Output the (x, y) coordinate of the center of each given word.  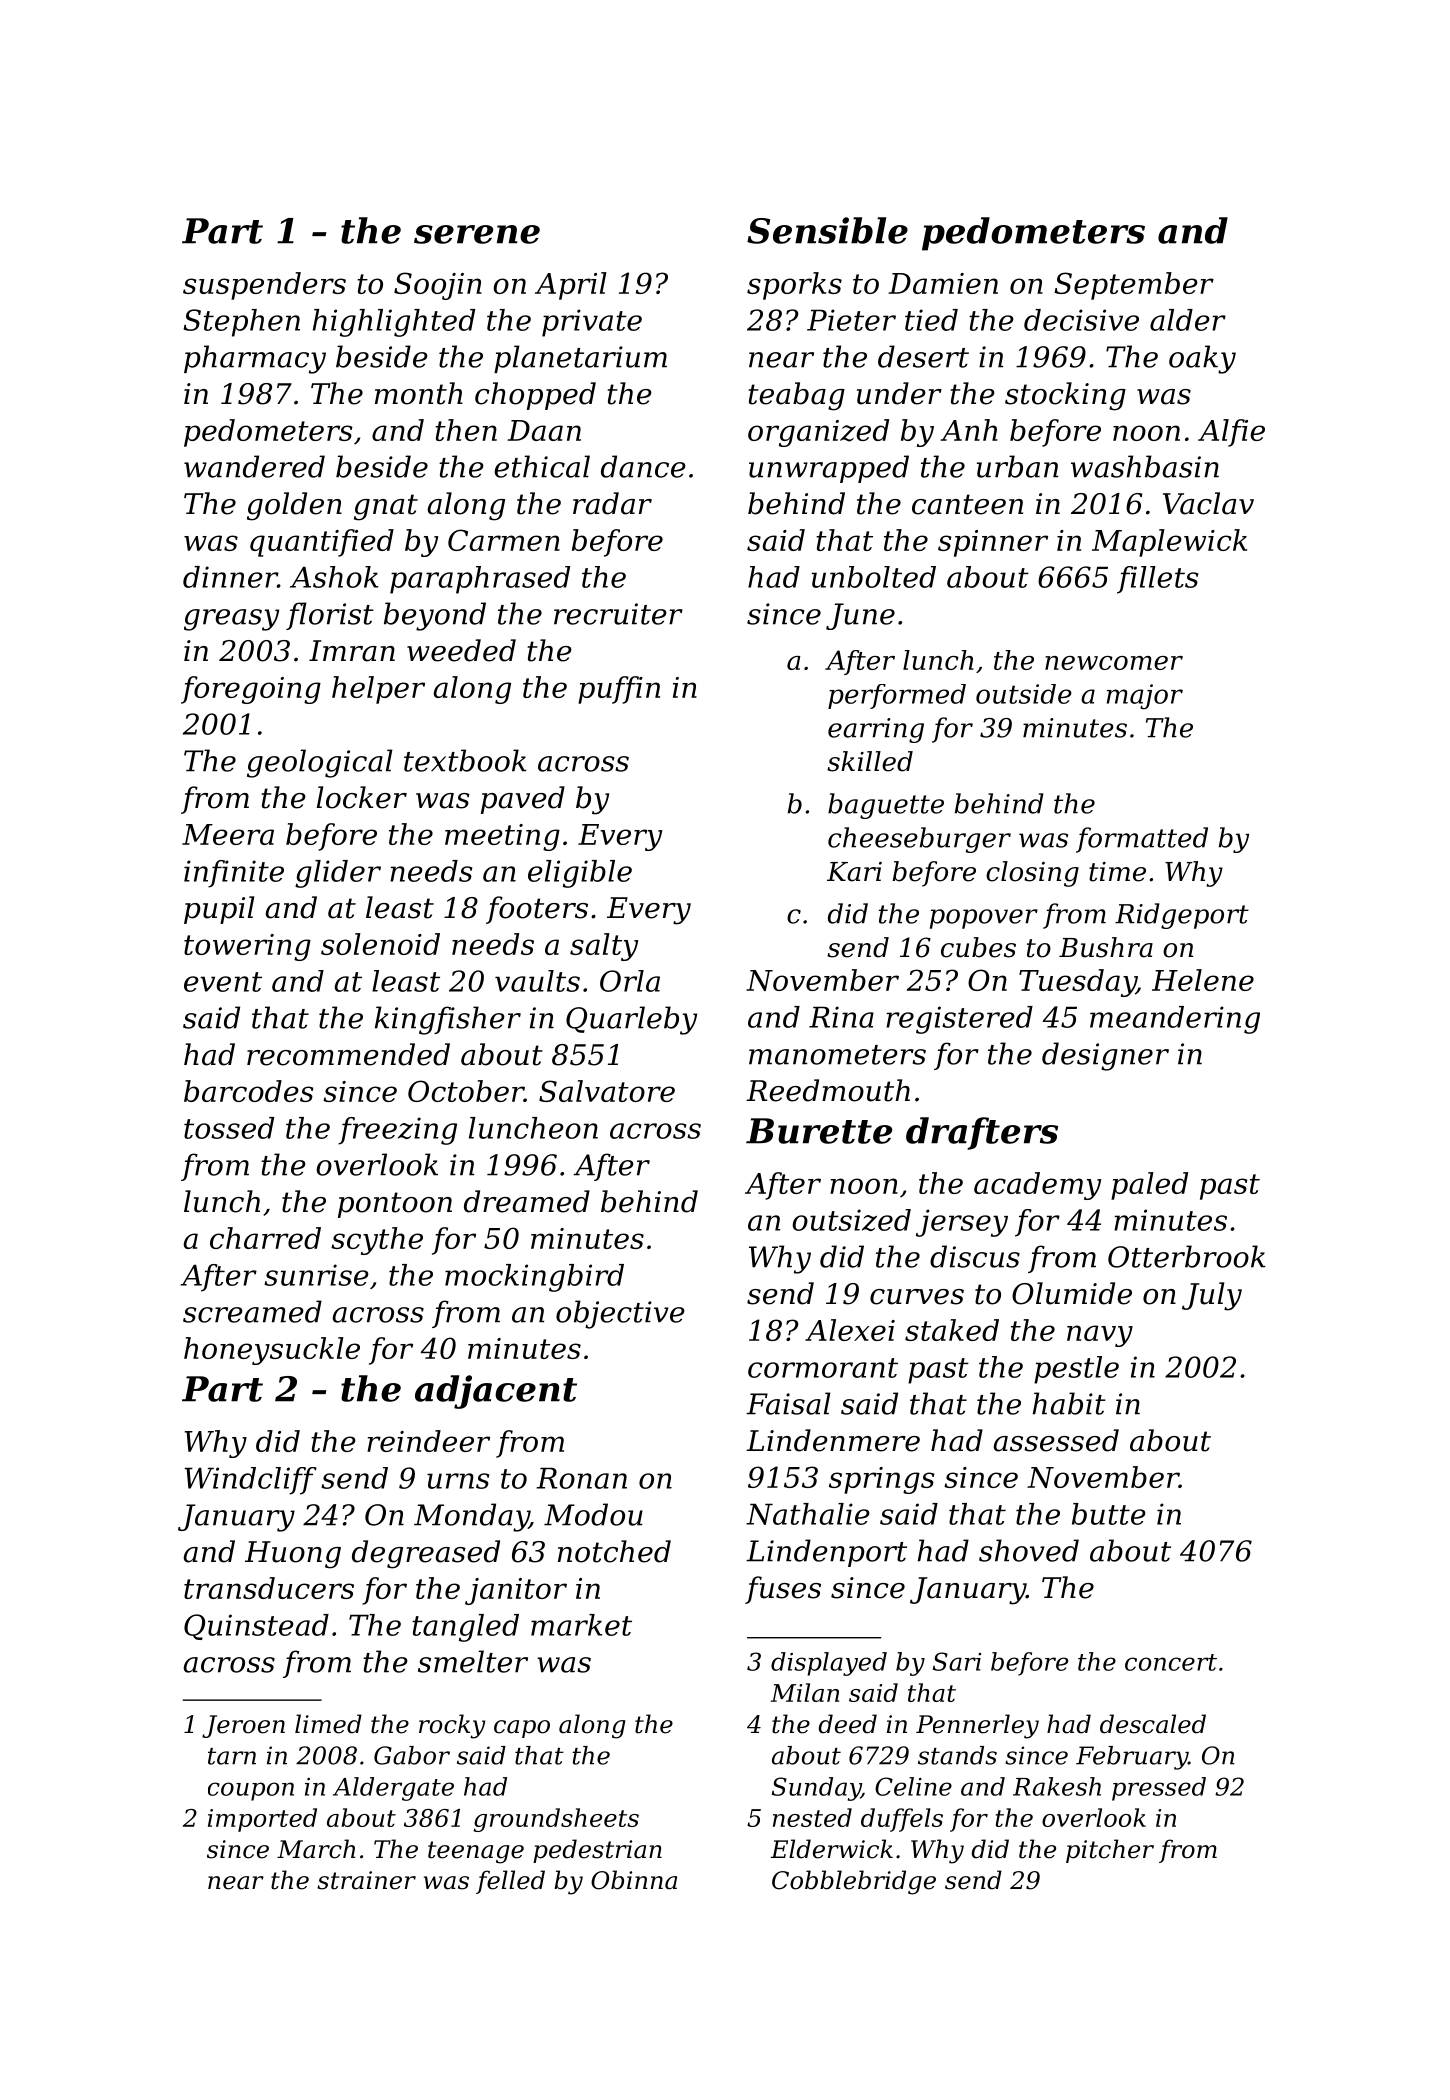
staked (952, 1330)
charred (265, 1238)
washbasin (1145, 466)
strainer (366, 1880)
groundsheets (556, 1820)
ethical (542, 466)
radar (612, 503)
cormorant (823, 1368)
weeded (461, 650)
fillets (1157, 580)
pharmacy (255, 359)
